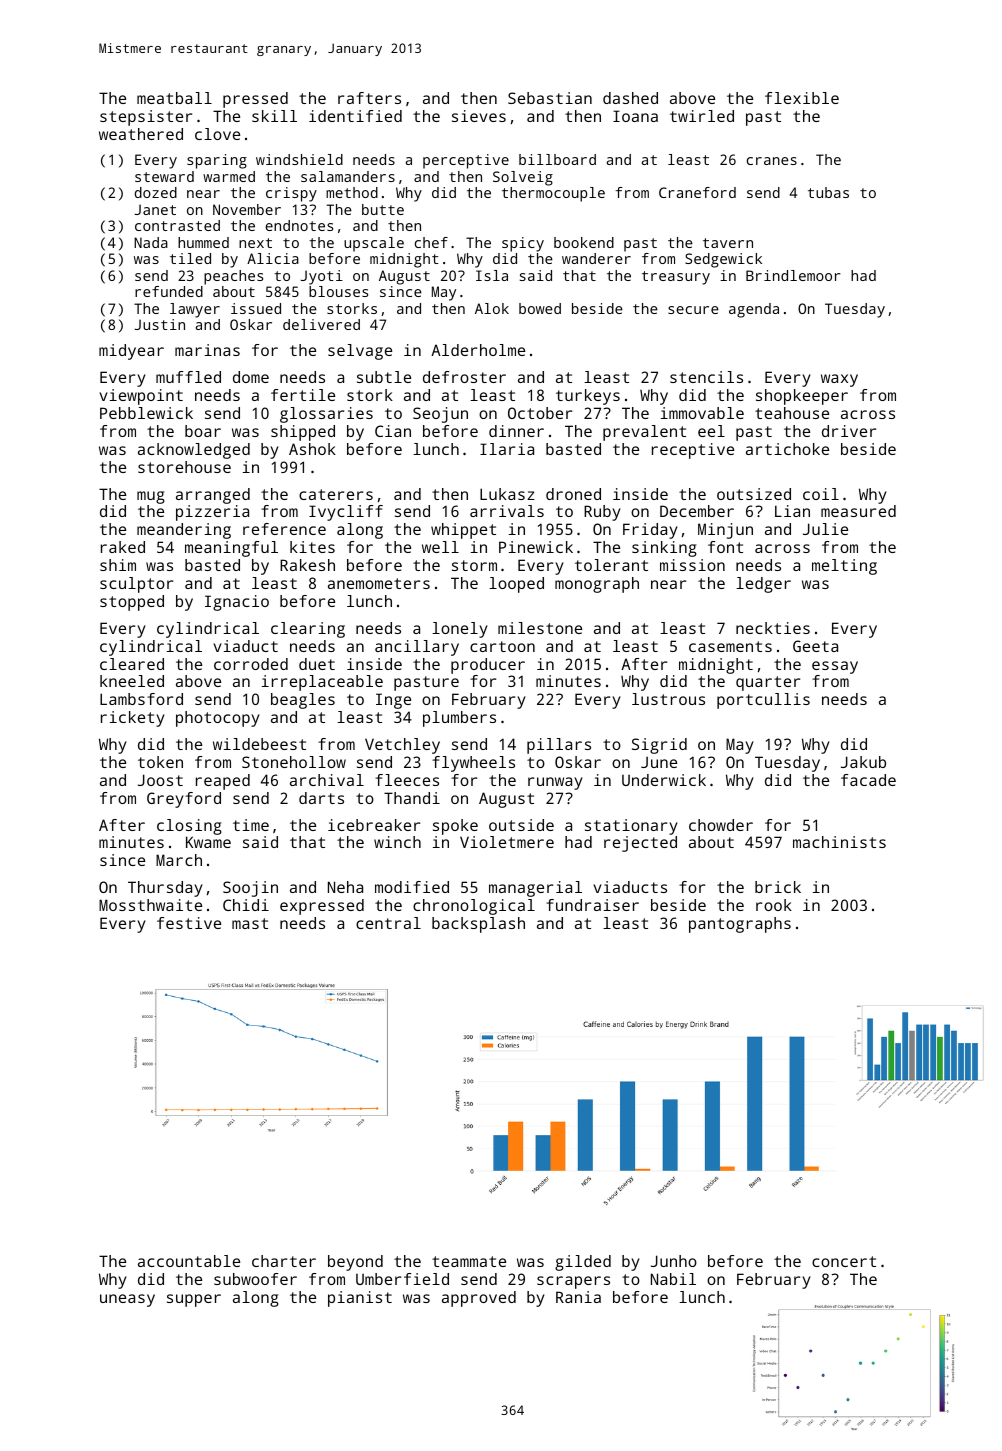 Image resolution: width=1002 pixels, height=1451 pixels. Describe the element at coordinates (127, 1300) in the document. I see `uneasy` at that location.
